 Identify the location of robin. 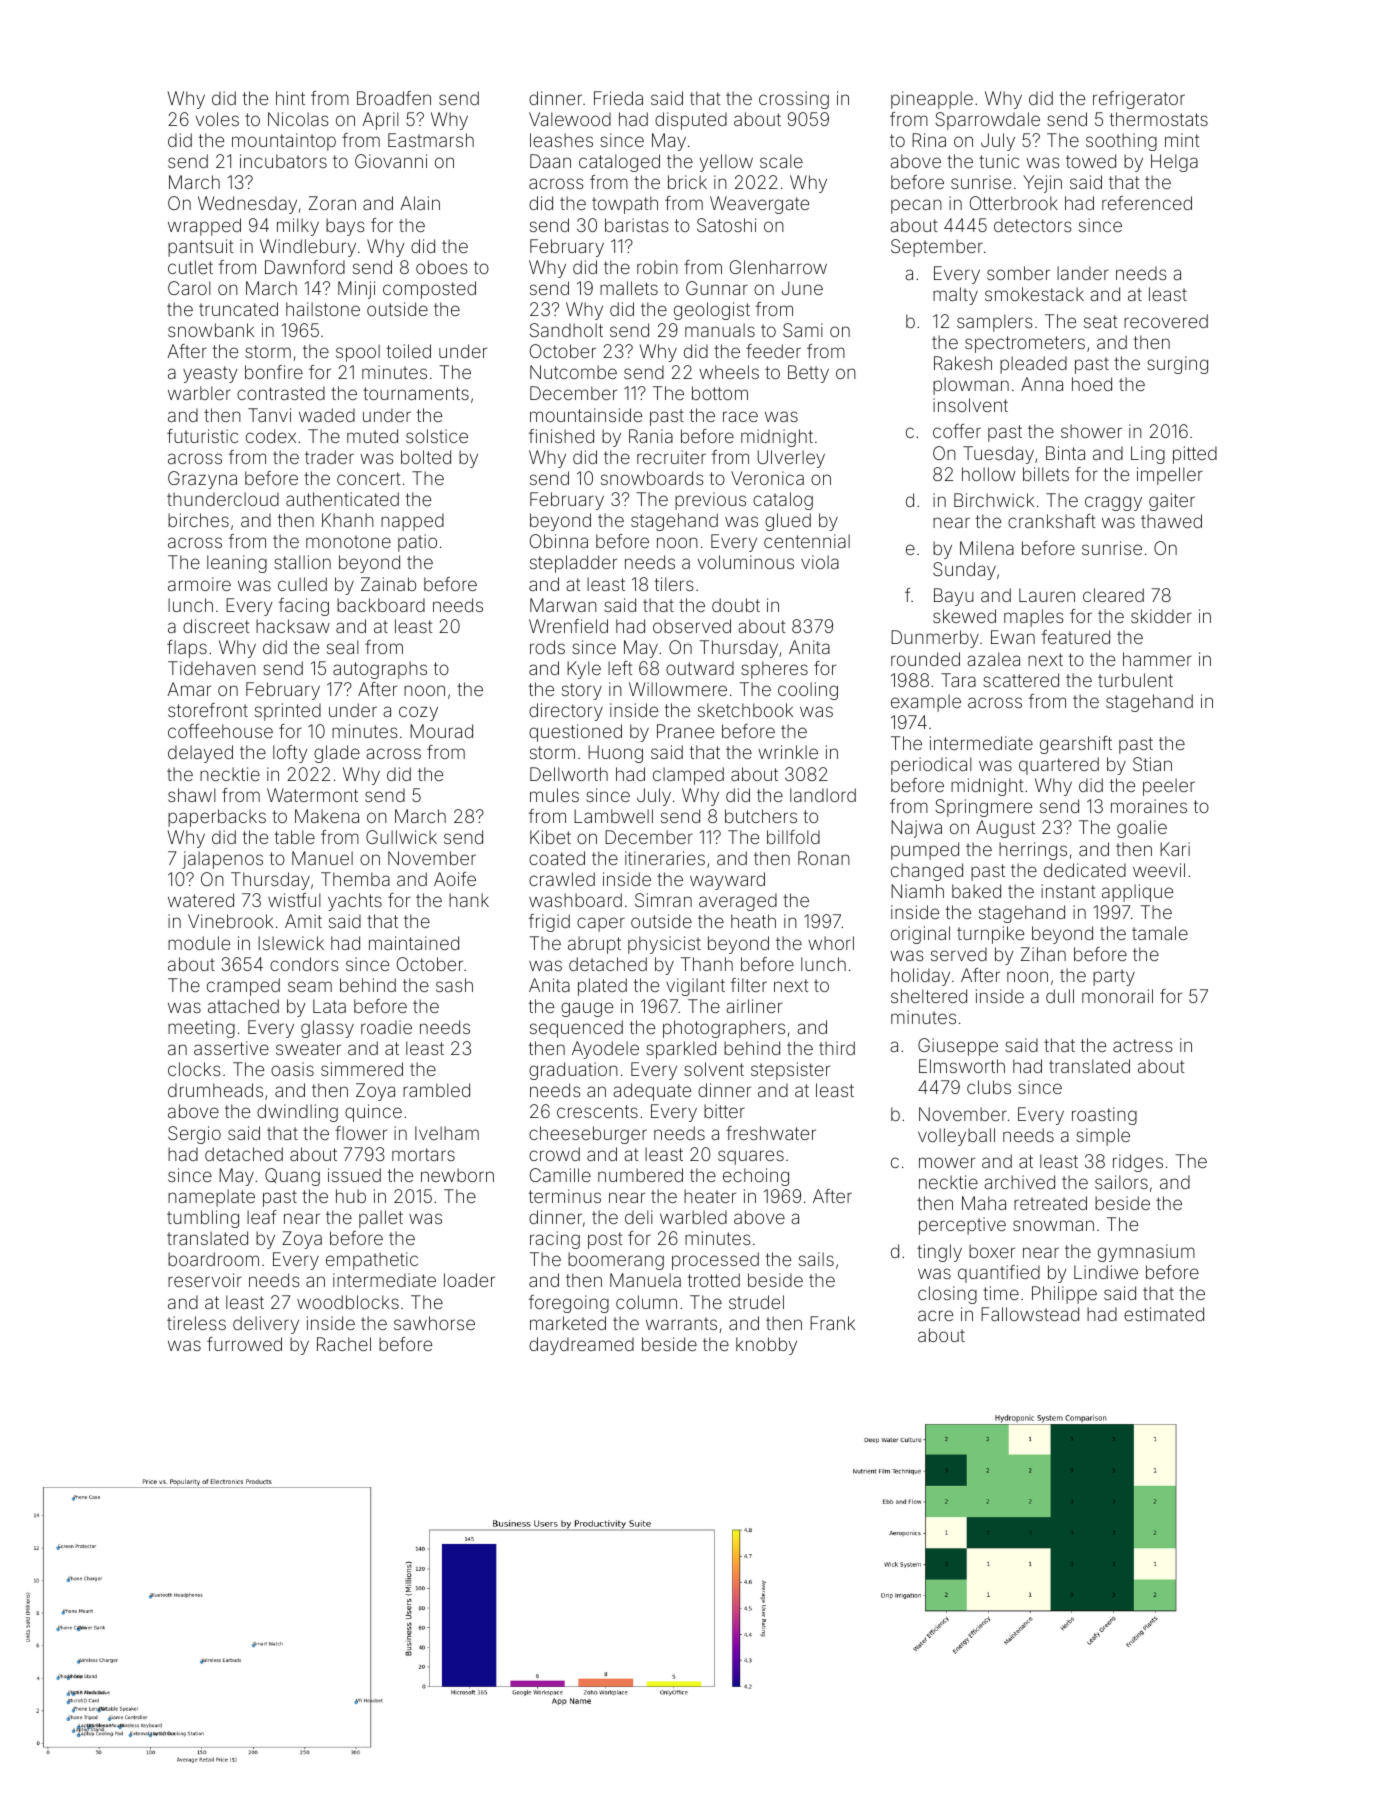
(657, 267).
